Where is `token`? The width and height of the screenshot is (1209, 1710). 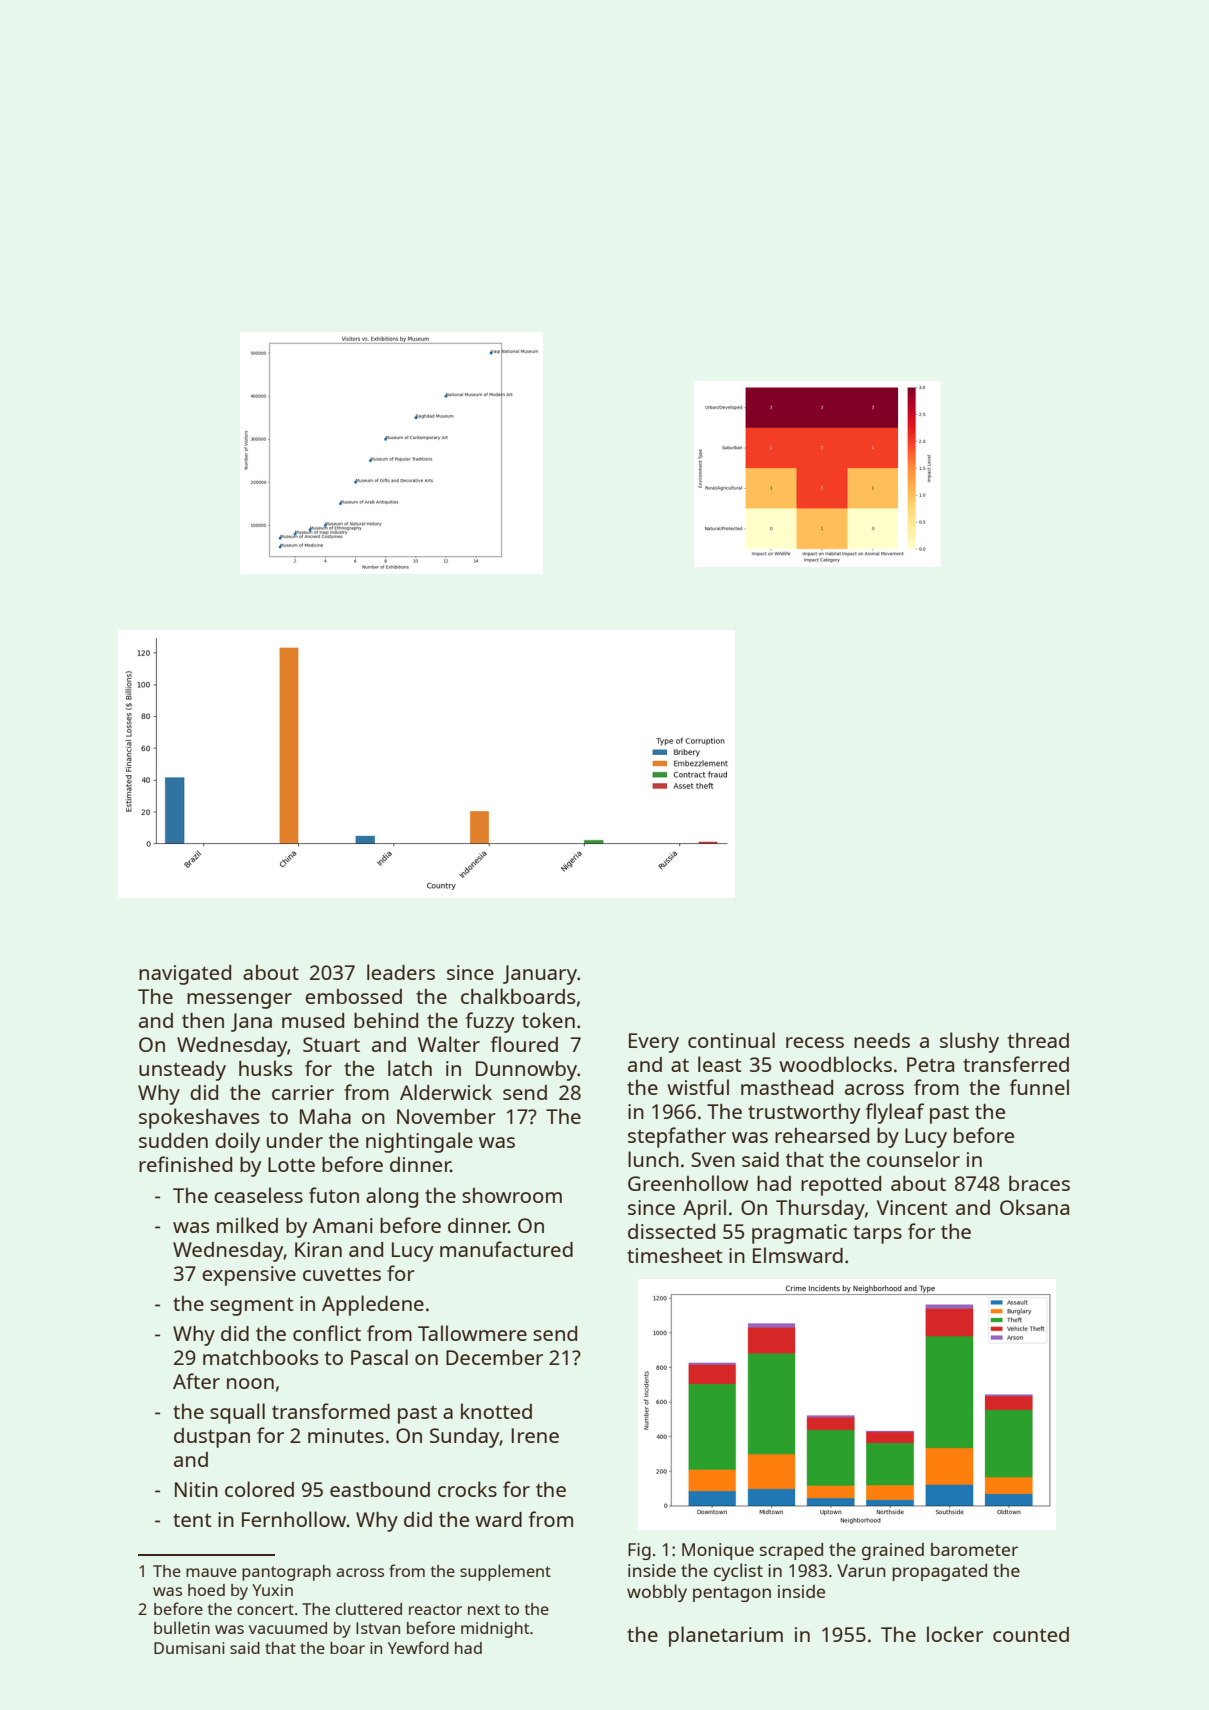 token is located at coordinates (548, 1020).
